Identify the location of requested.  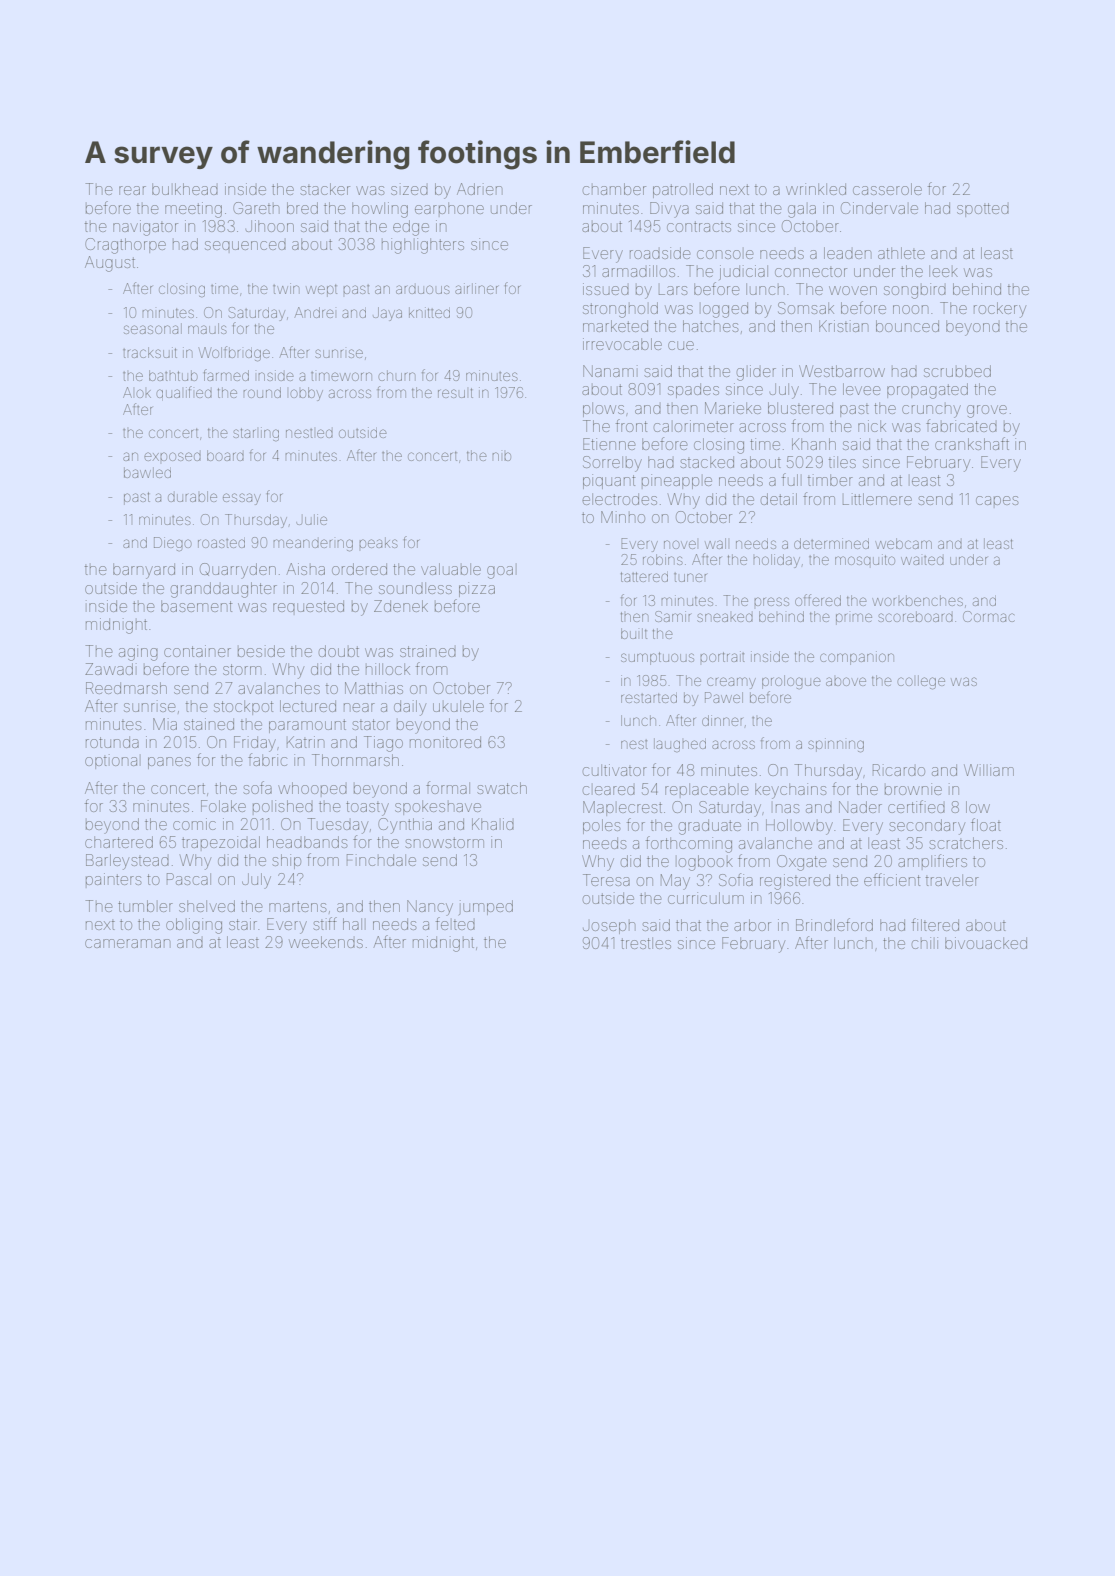
(308, 606).
